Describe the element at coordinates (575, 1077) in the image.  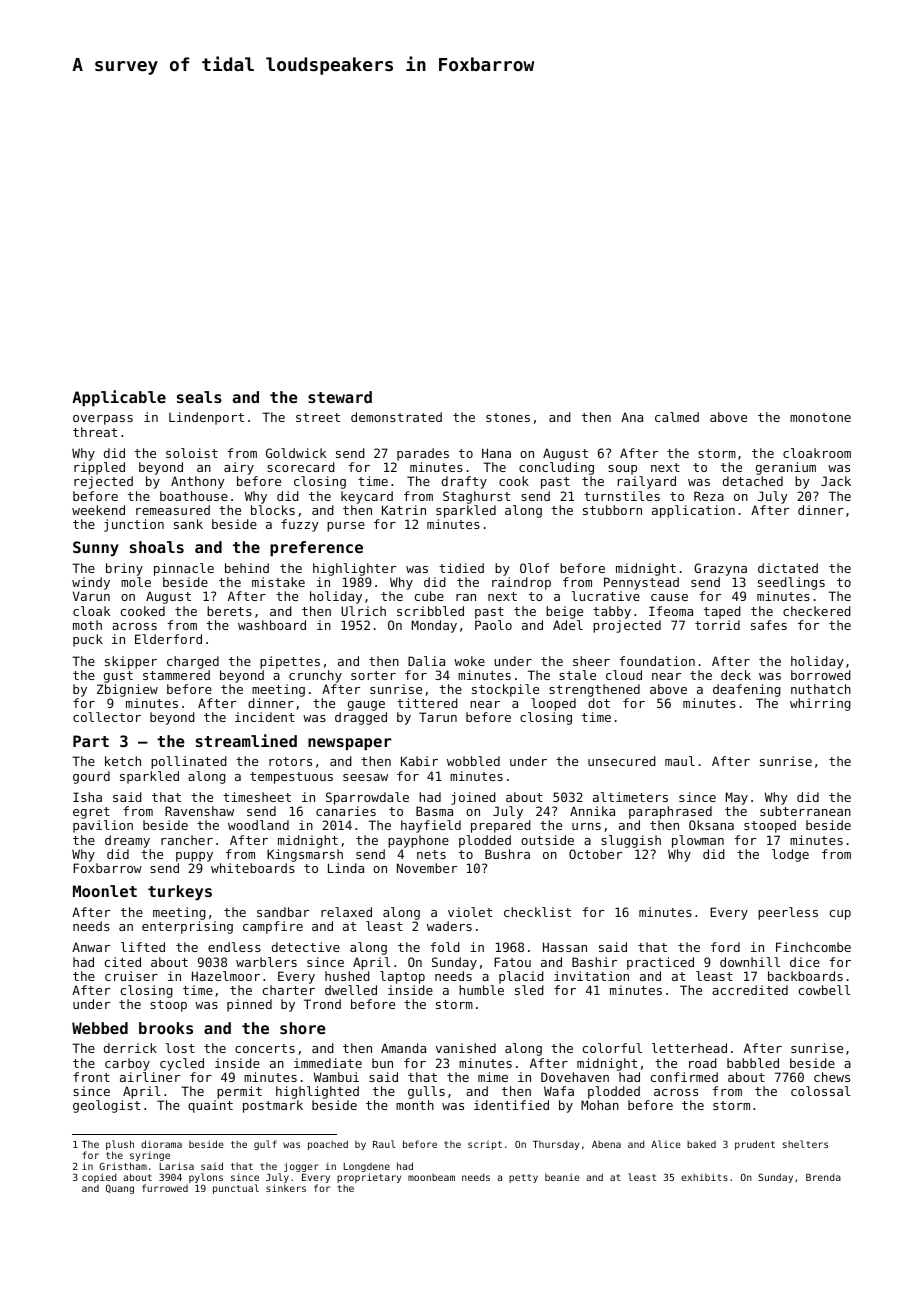
I see `Dovehaven` at that location.
